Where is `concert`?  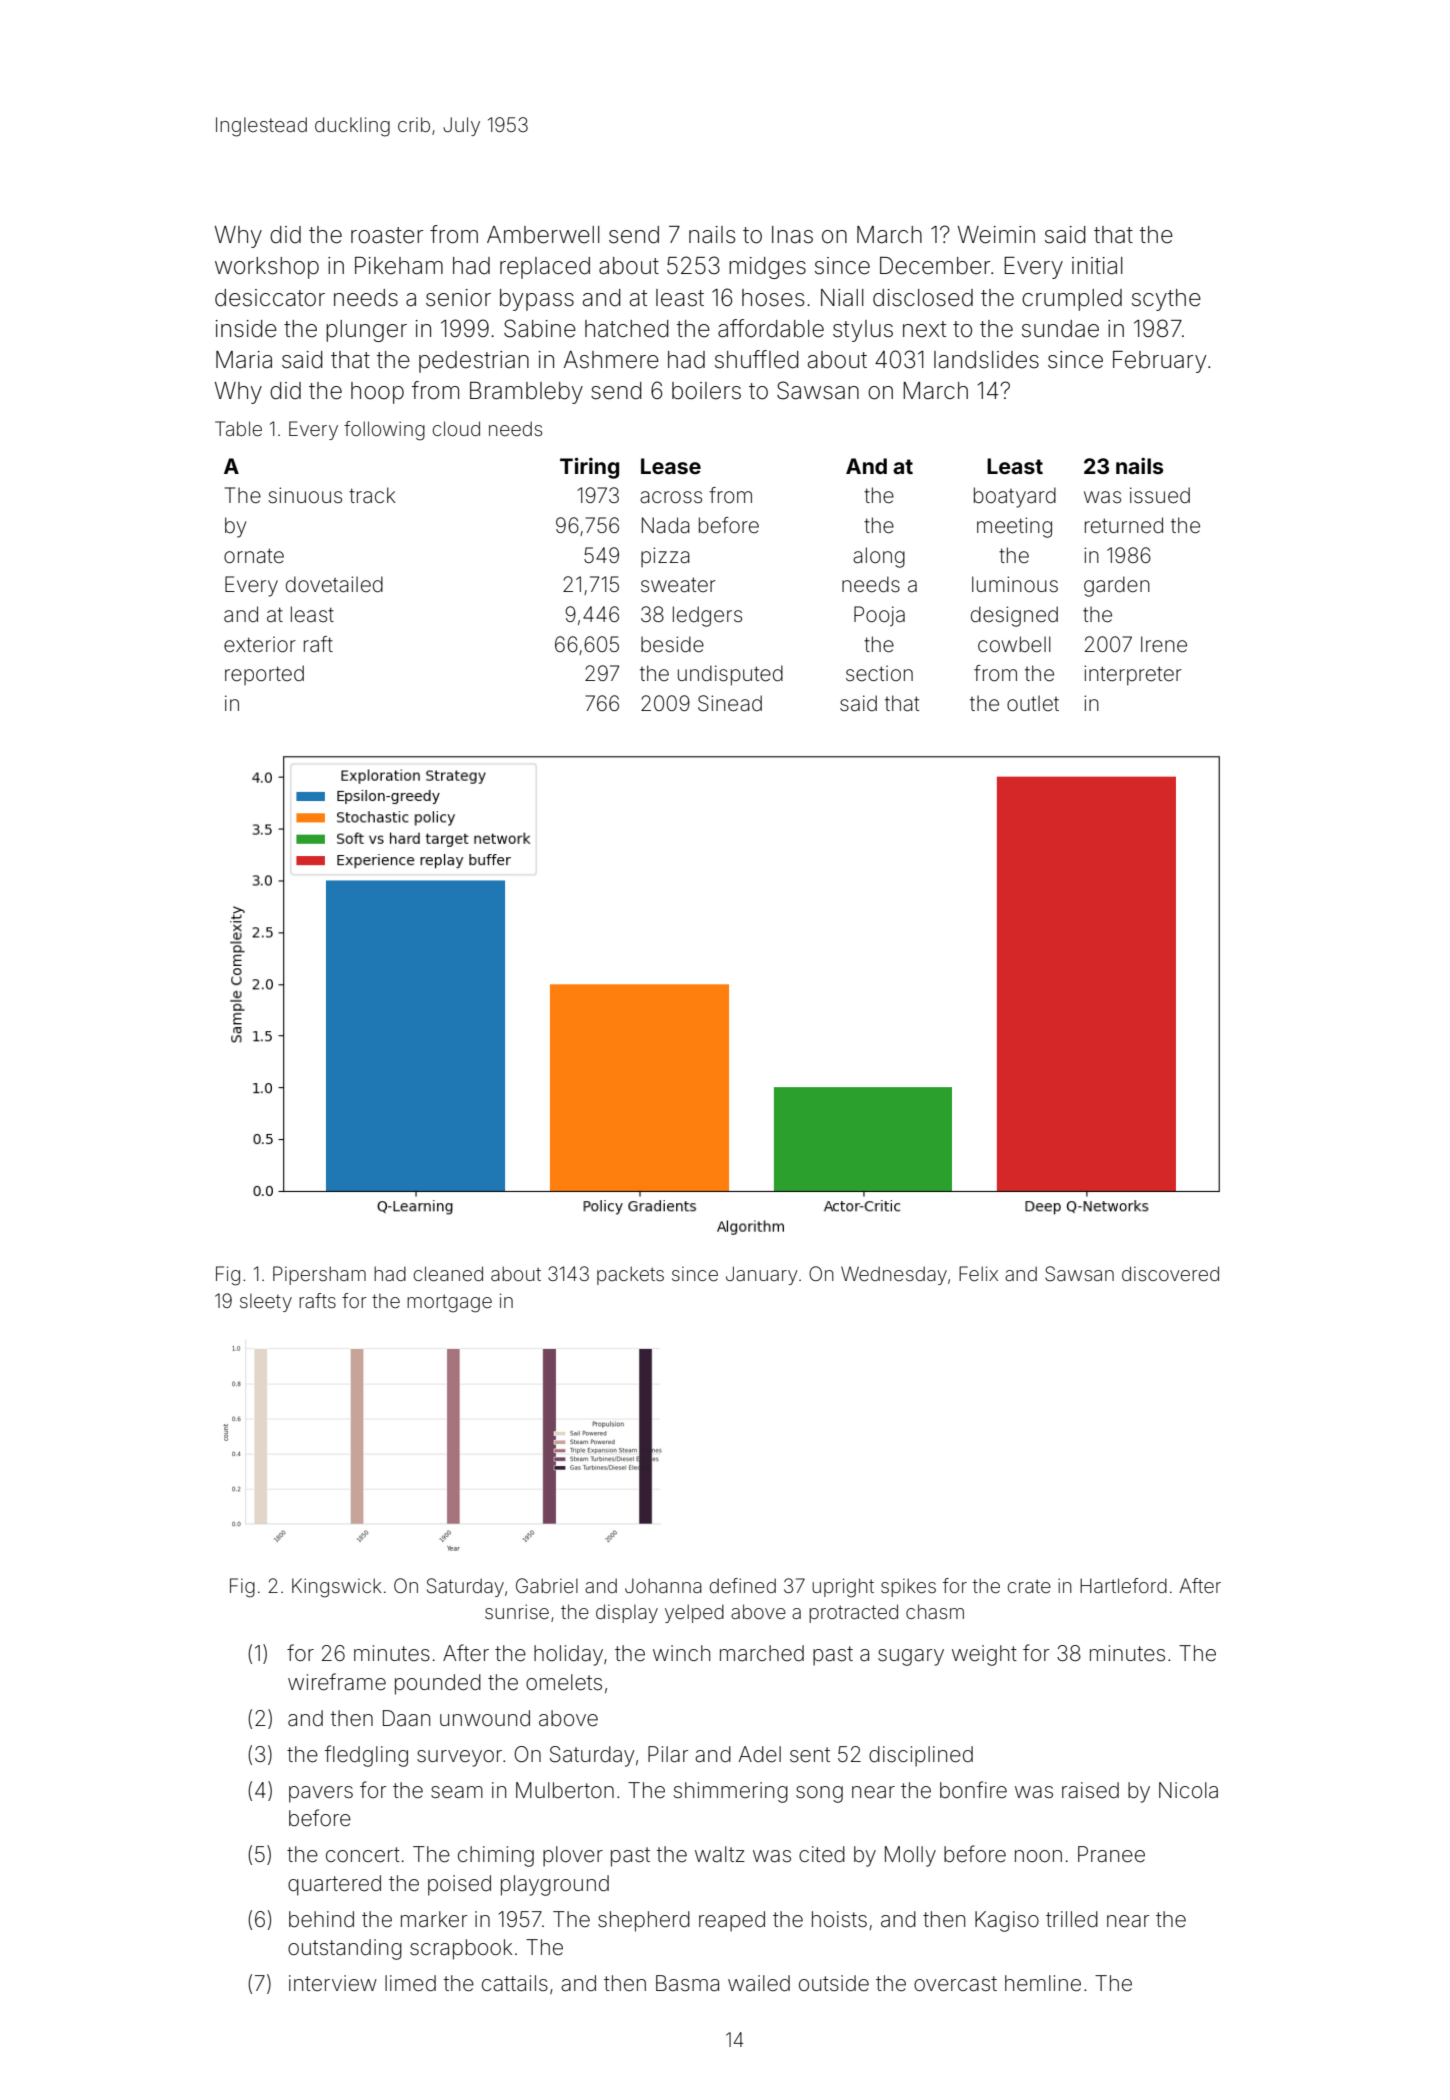
concert is located at coordinates (363, 1854).
